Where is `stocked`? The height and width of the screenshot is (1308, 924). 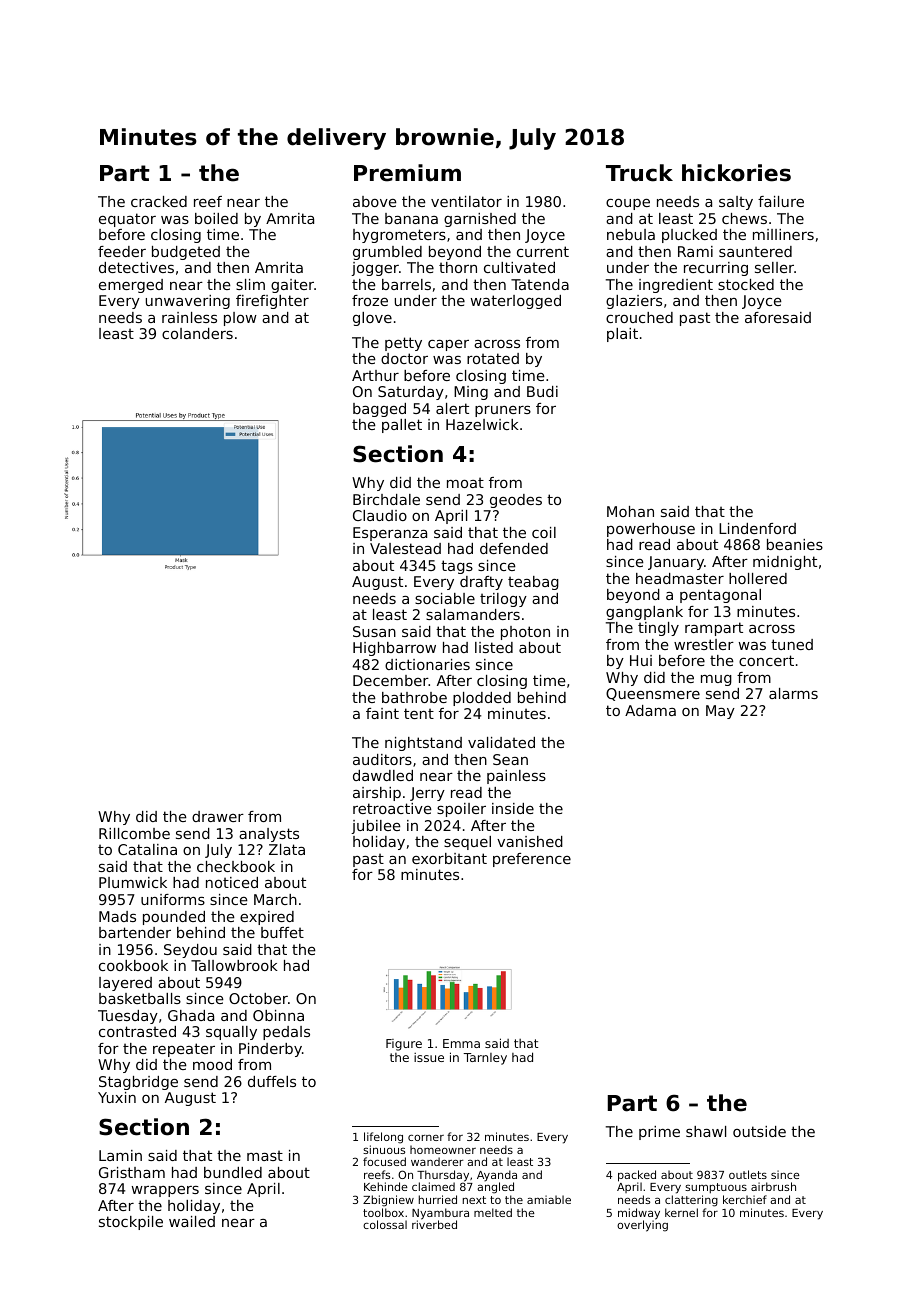
stocked is located at coordinates (746, 284).
